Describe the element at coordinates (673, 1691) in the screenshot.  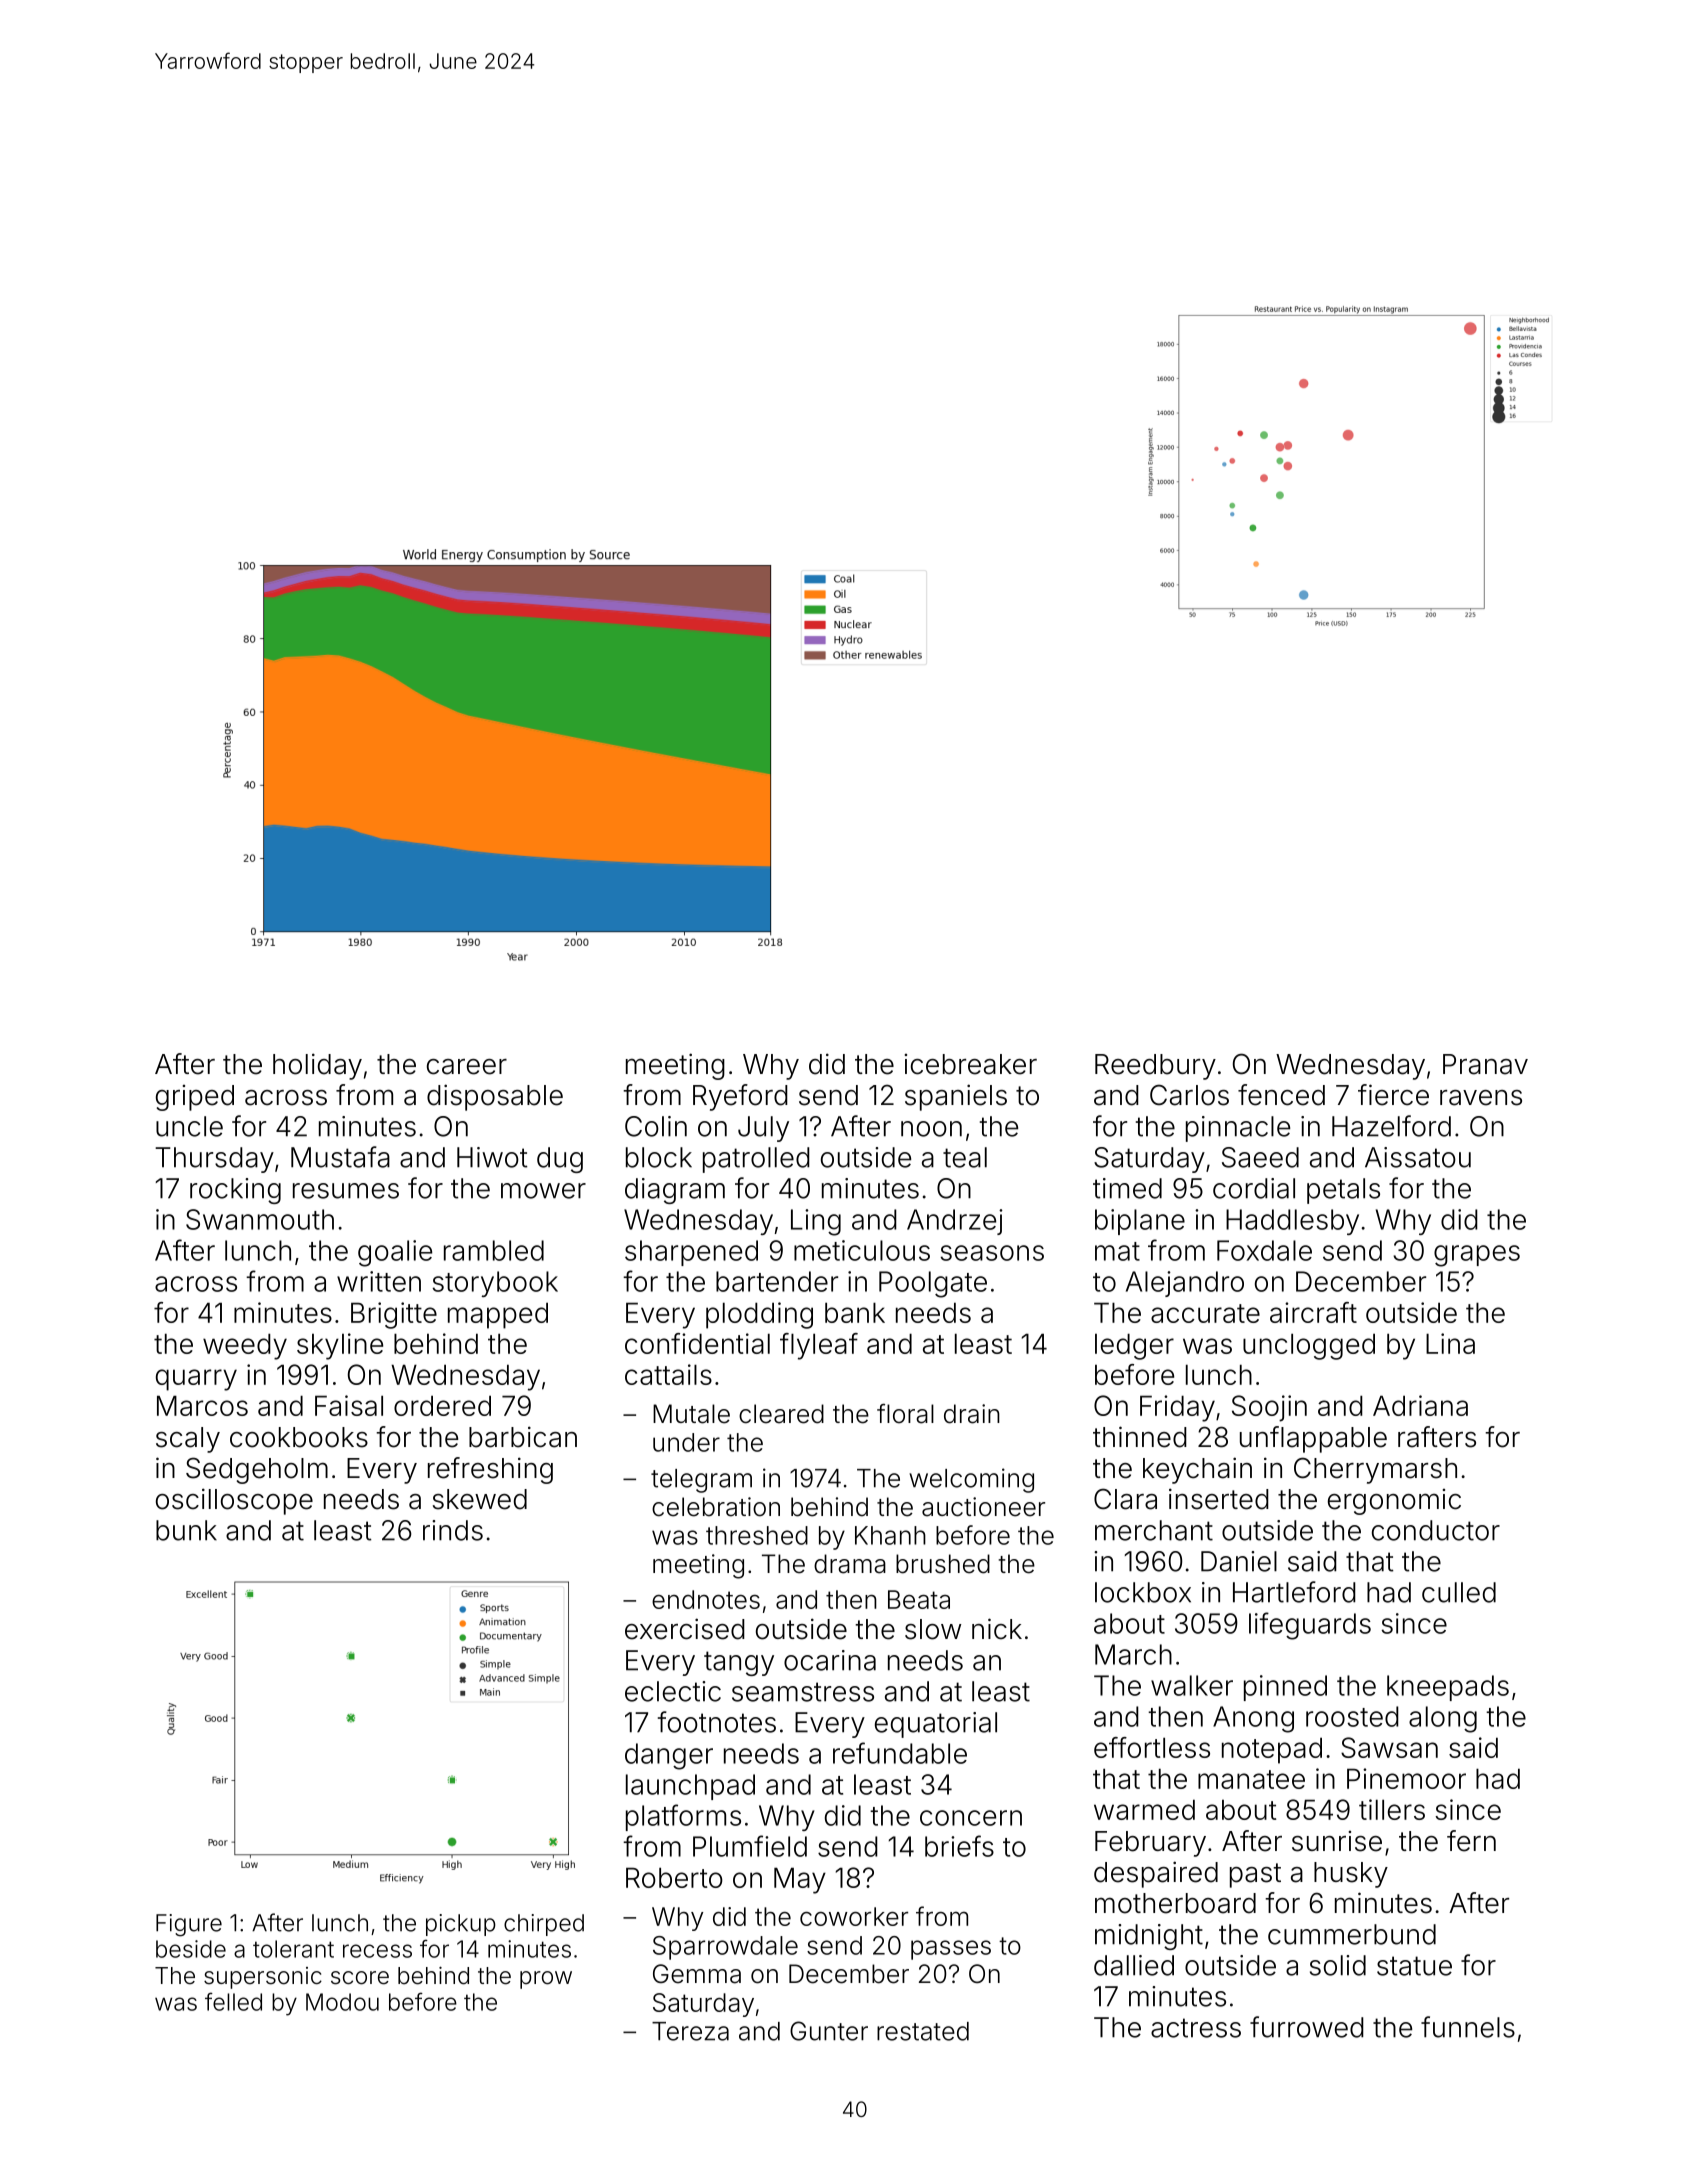
I see `eclectic` at that location.
